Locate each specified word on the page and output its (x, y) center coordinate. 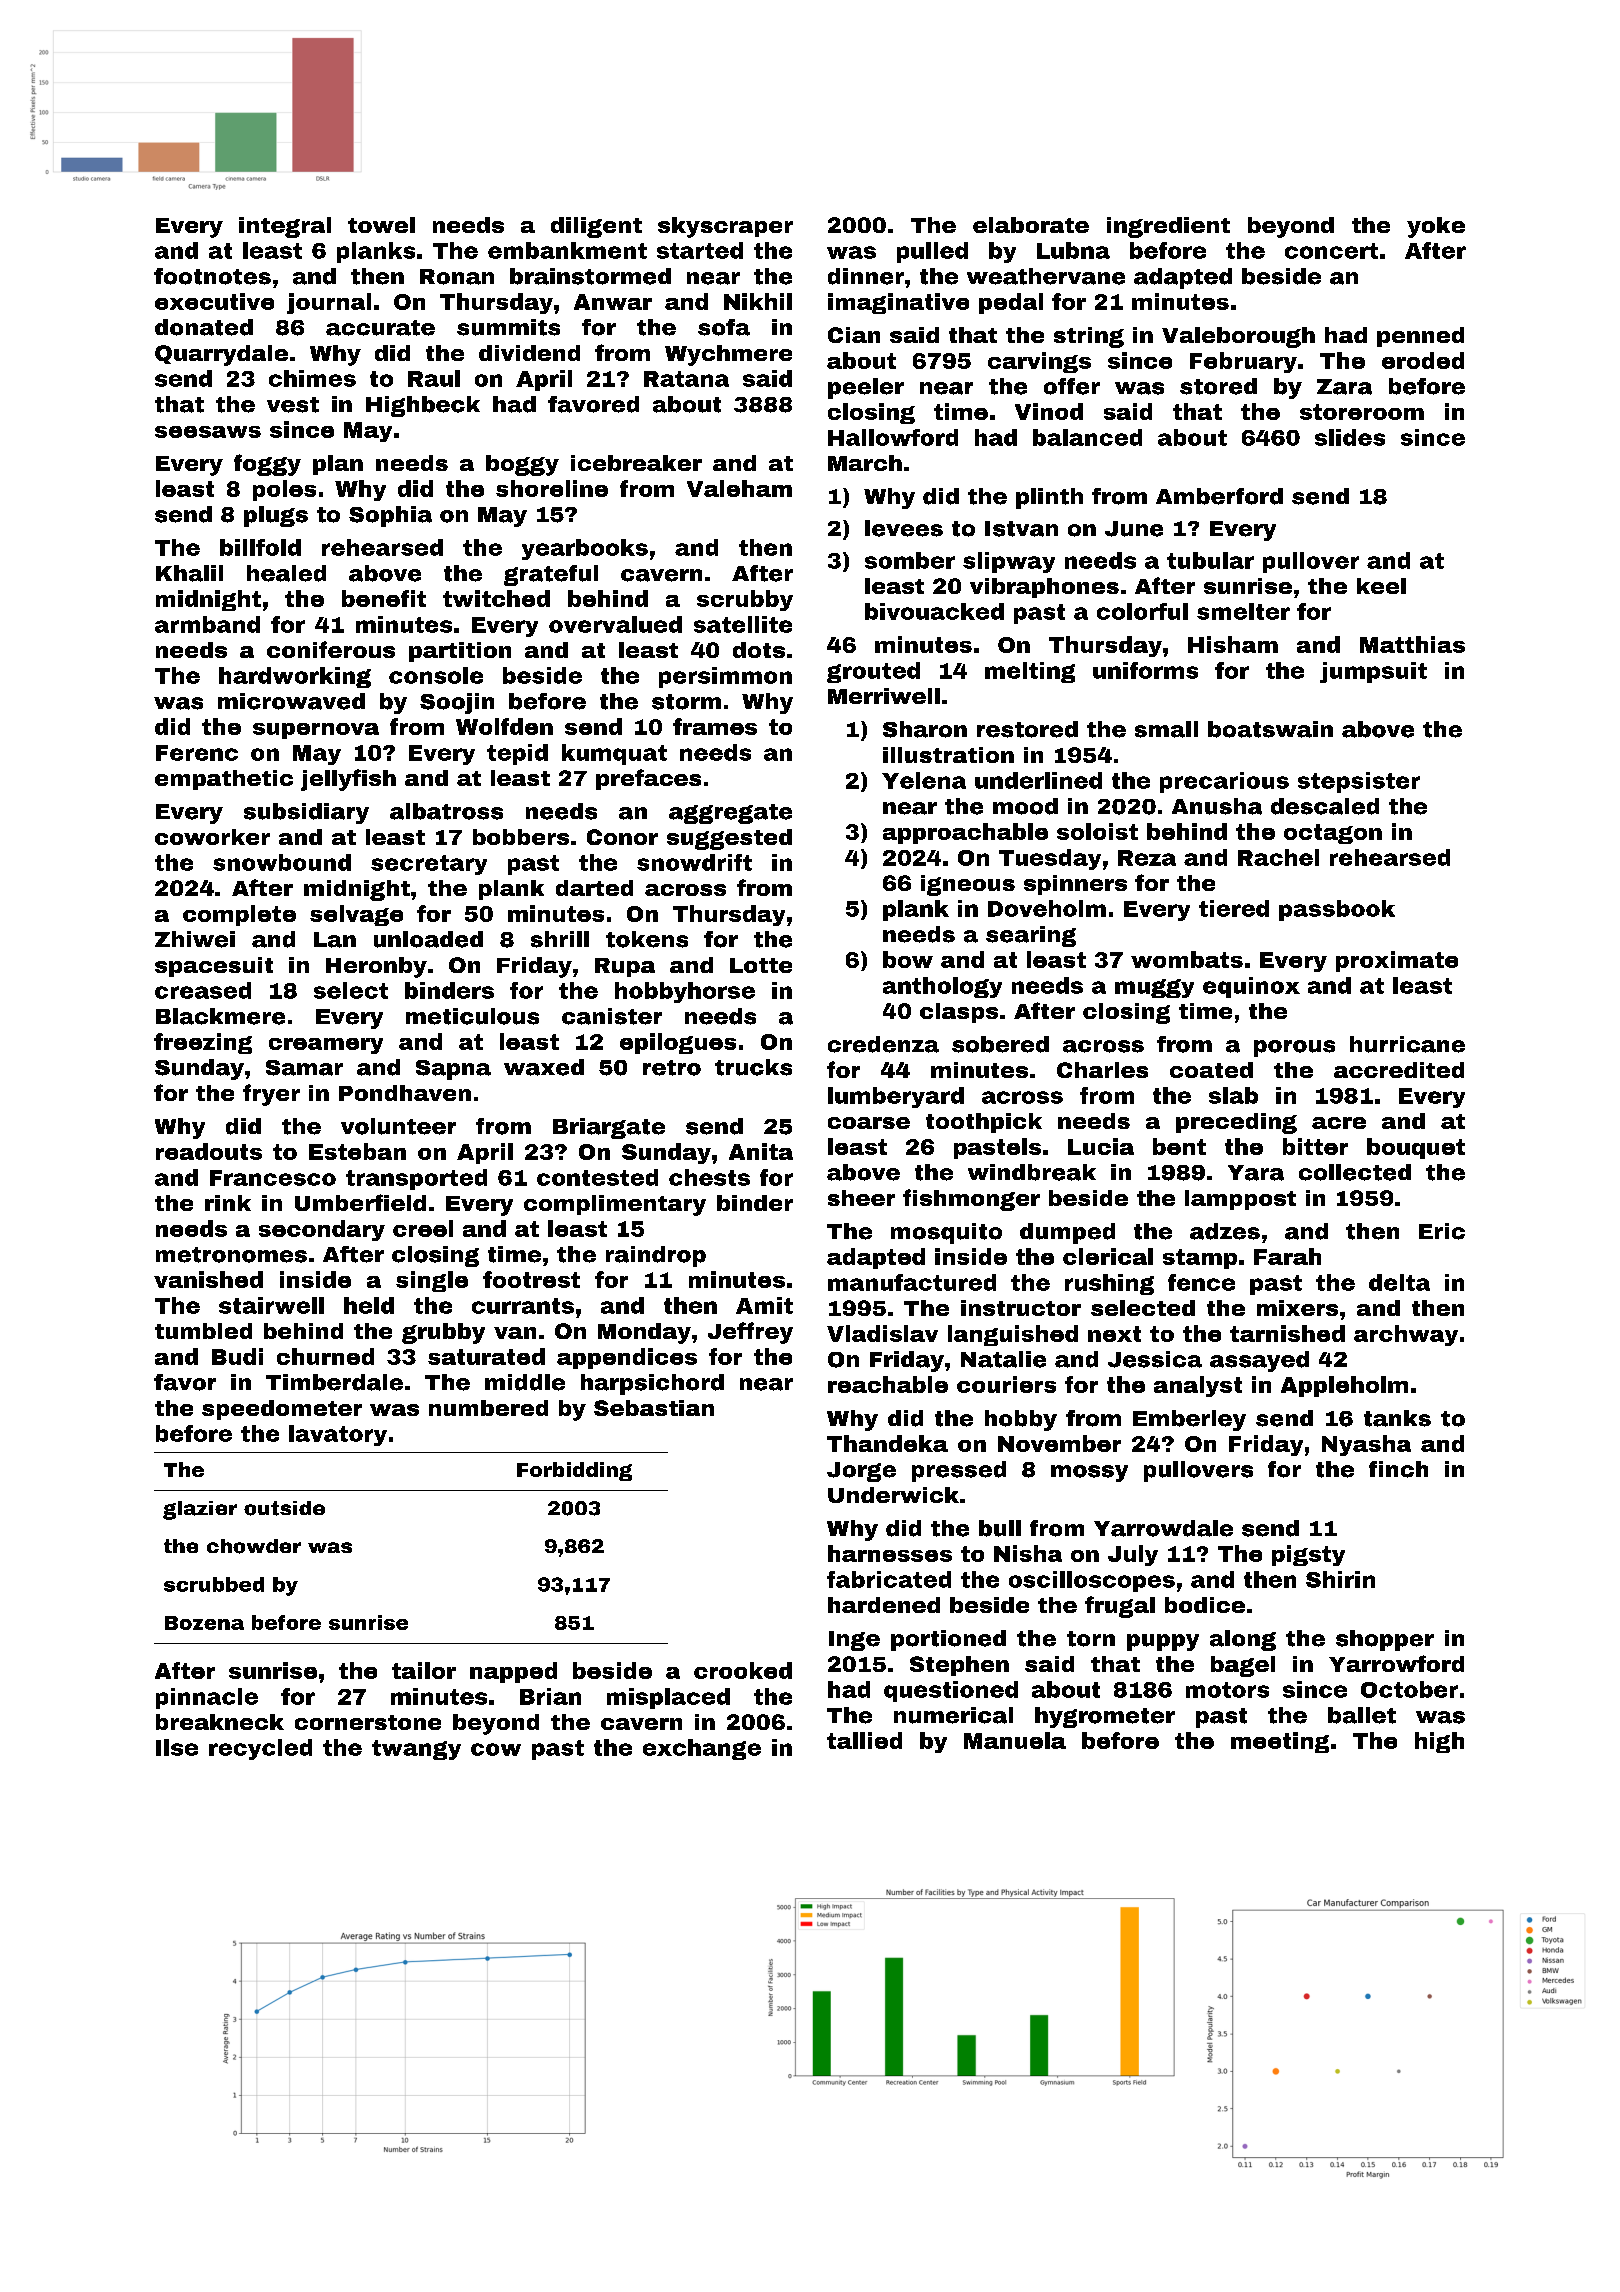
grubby (443, 1333)
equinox (1251, 987)
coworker (212, 837)
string (1089, 337)
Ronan (457, 277)
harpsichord (652, 1384)
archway (1406, 1335)
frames (715, 726)
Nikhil (758, 301)
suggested (729, 839)
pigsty (1308, 1555)
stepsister (1359, 782)
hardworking (295, 677)
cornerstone (368, 1722)
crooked (743, 1670)
